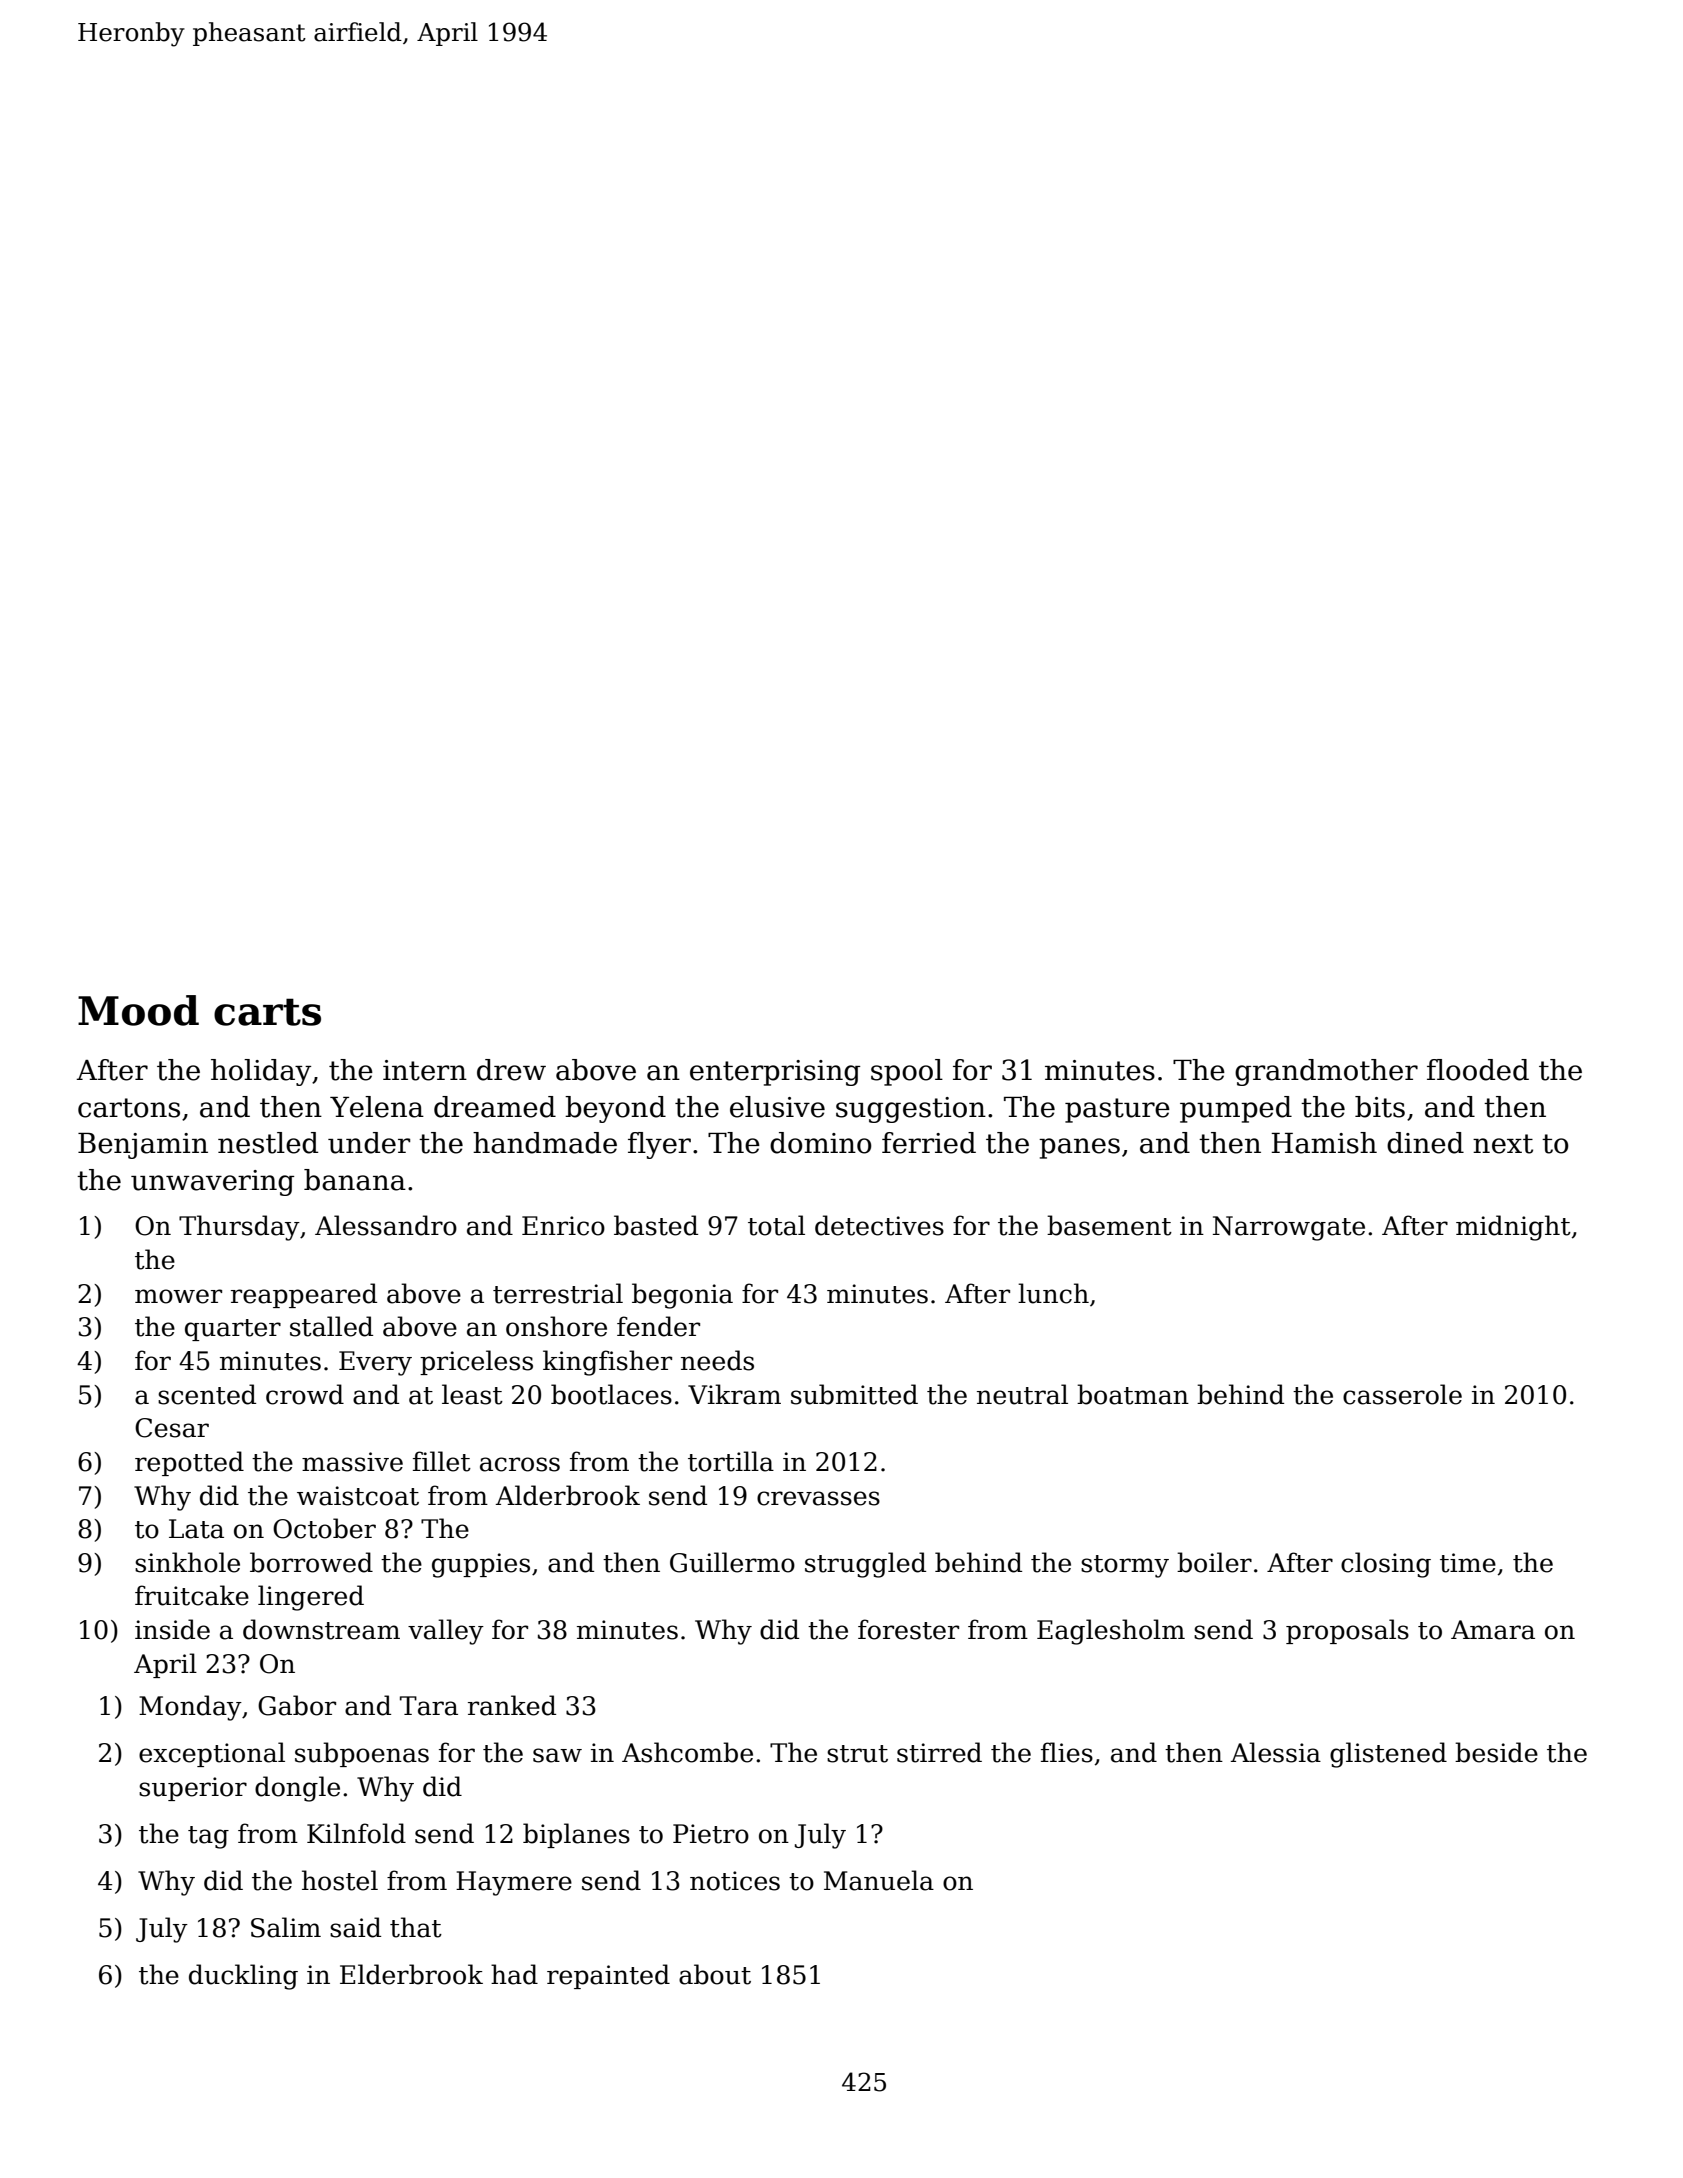 Image resolution: width=1683 pixels, height=2178 pixels. I want to click on repainted, so click(608, 1976).
